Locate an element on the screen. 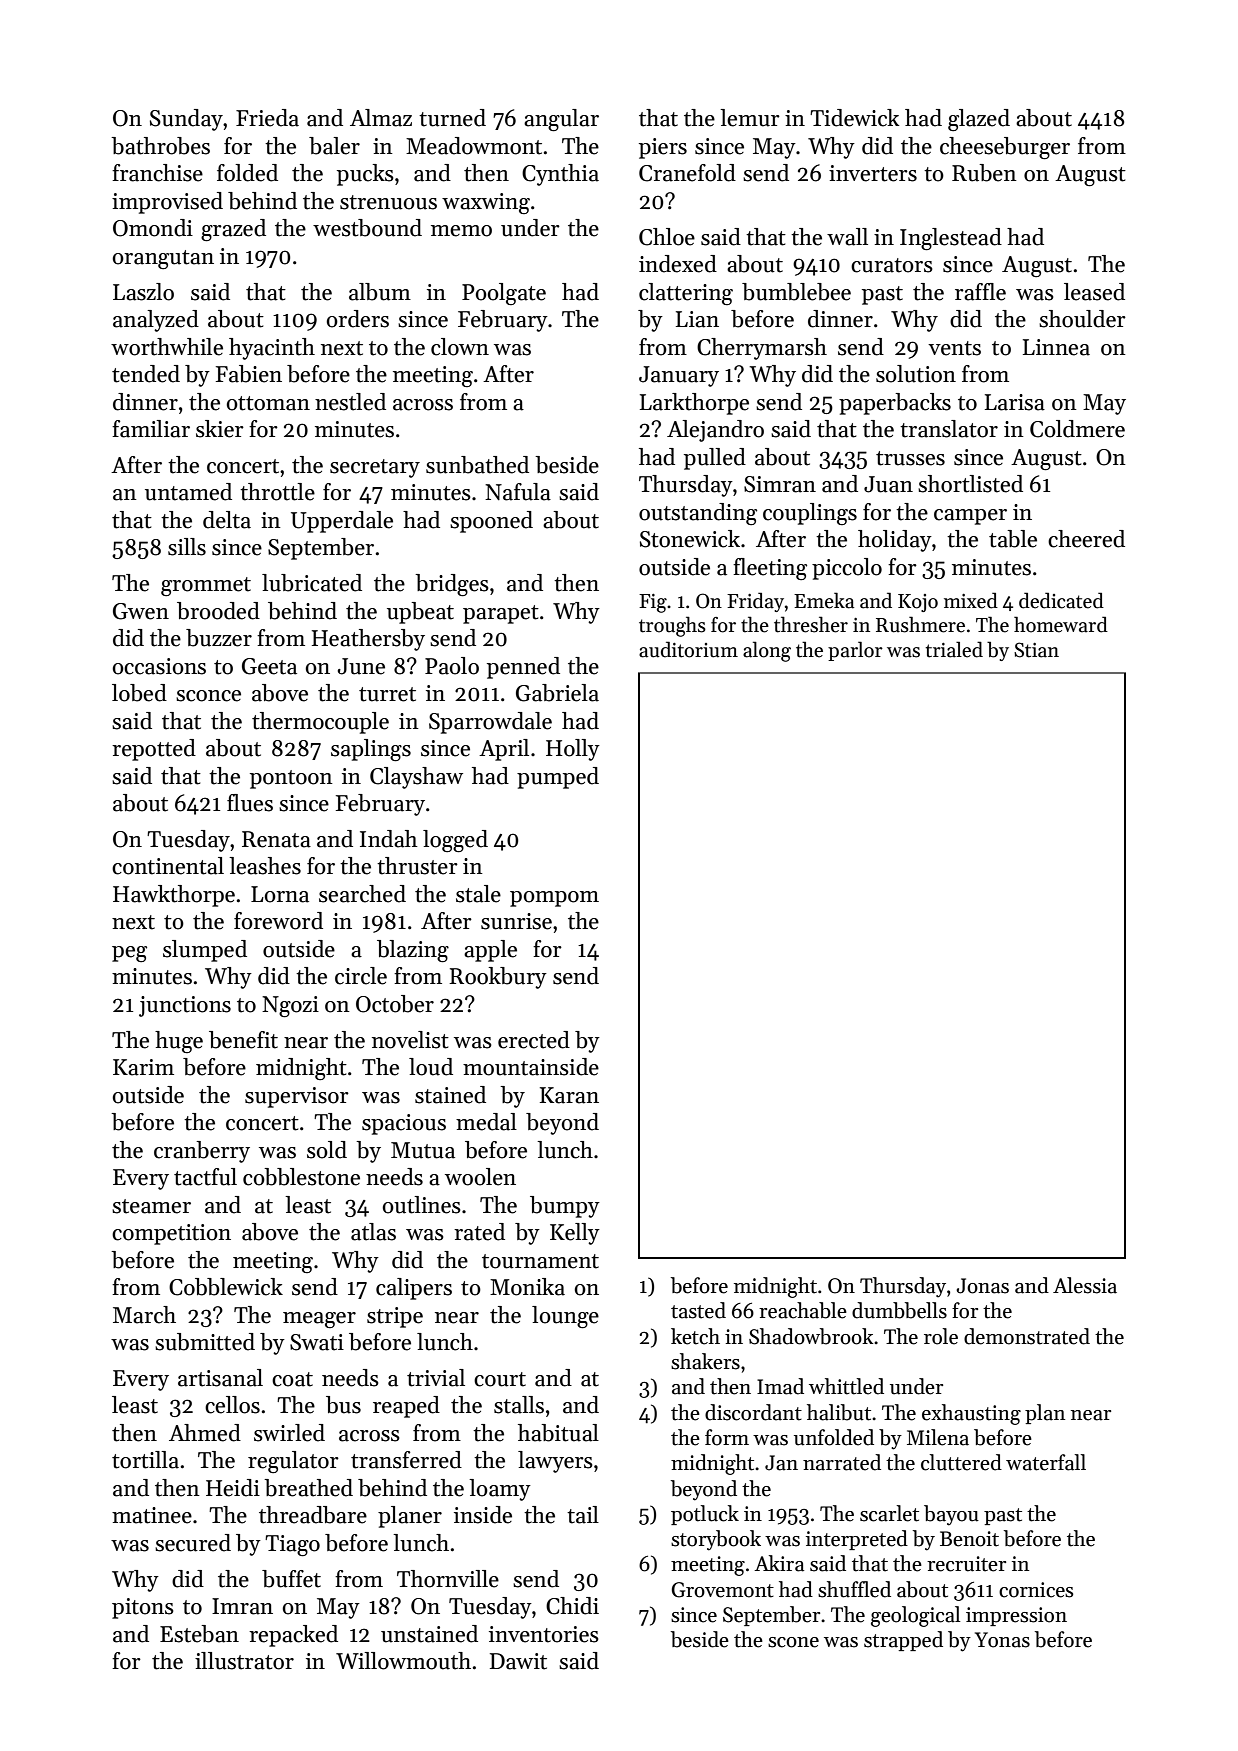 Image resolution: width=1238 pixels, height=1751 pixels. buffet is located at coordinates (291, 1579).
